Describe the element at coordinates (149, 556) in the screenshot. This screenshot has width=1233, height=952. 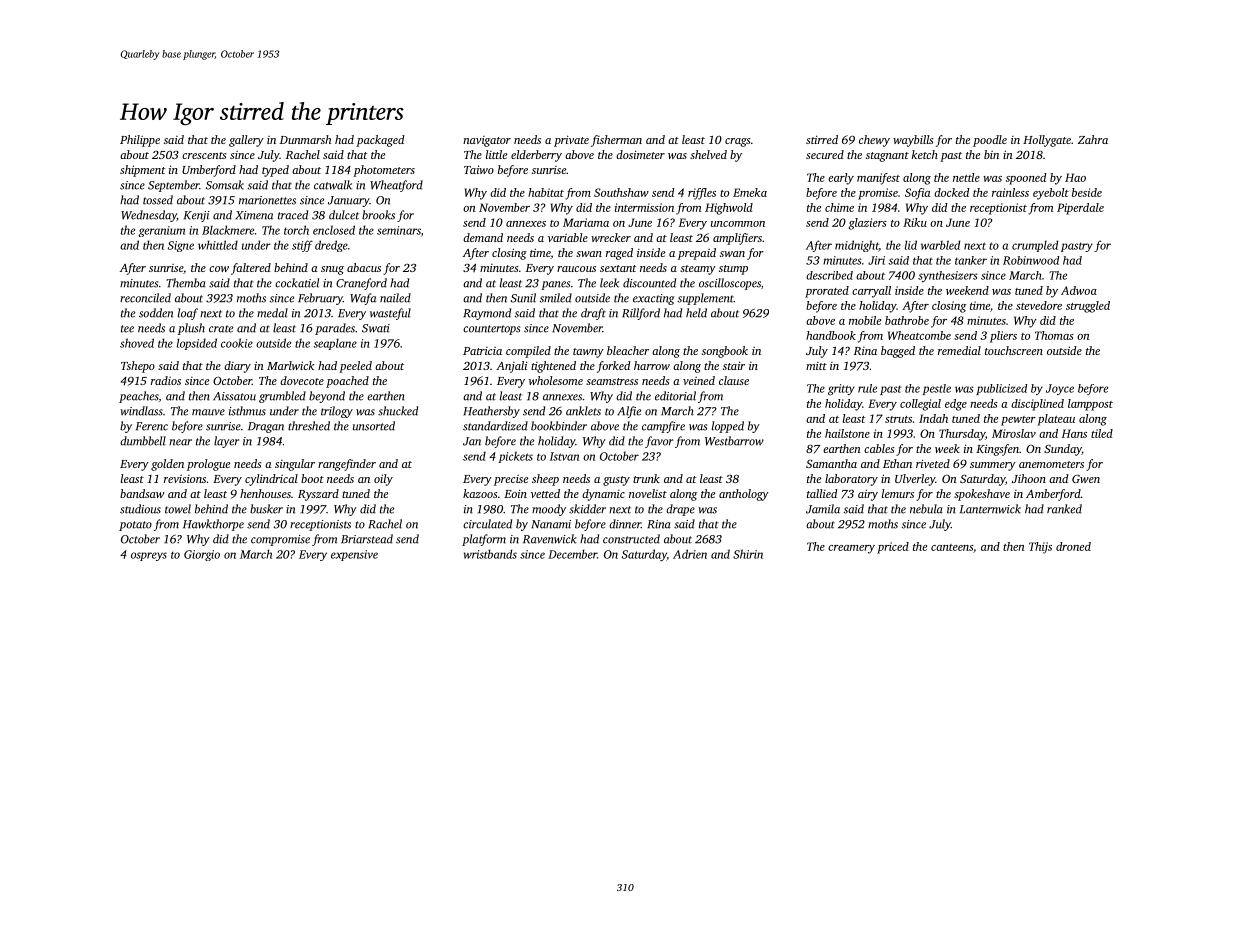
I see `ospreys` at that location.
